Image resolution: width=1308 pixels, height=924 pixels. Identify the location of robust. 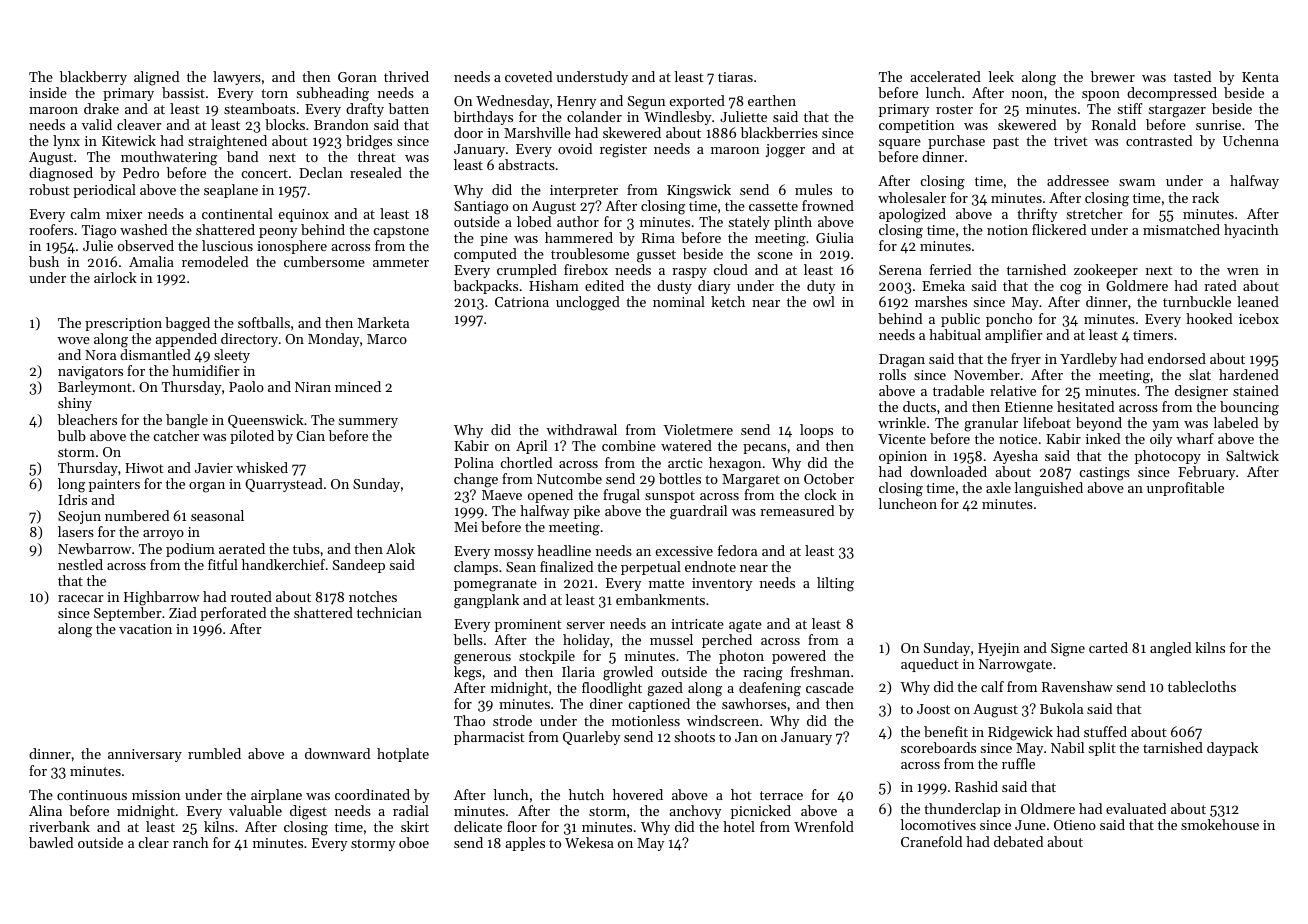
(49, 189).
